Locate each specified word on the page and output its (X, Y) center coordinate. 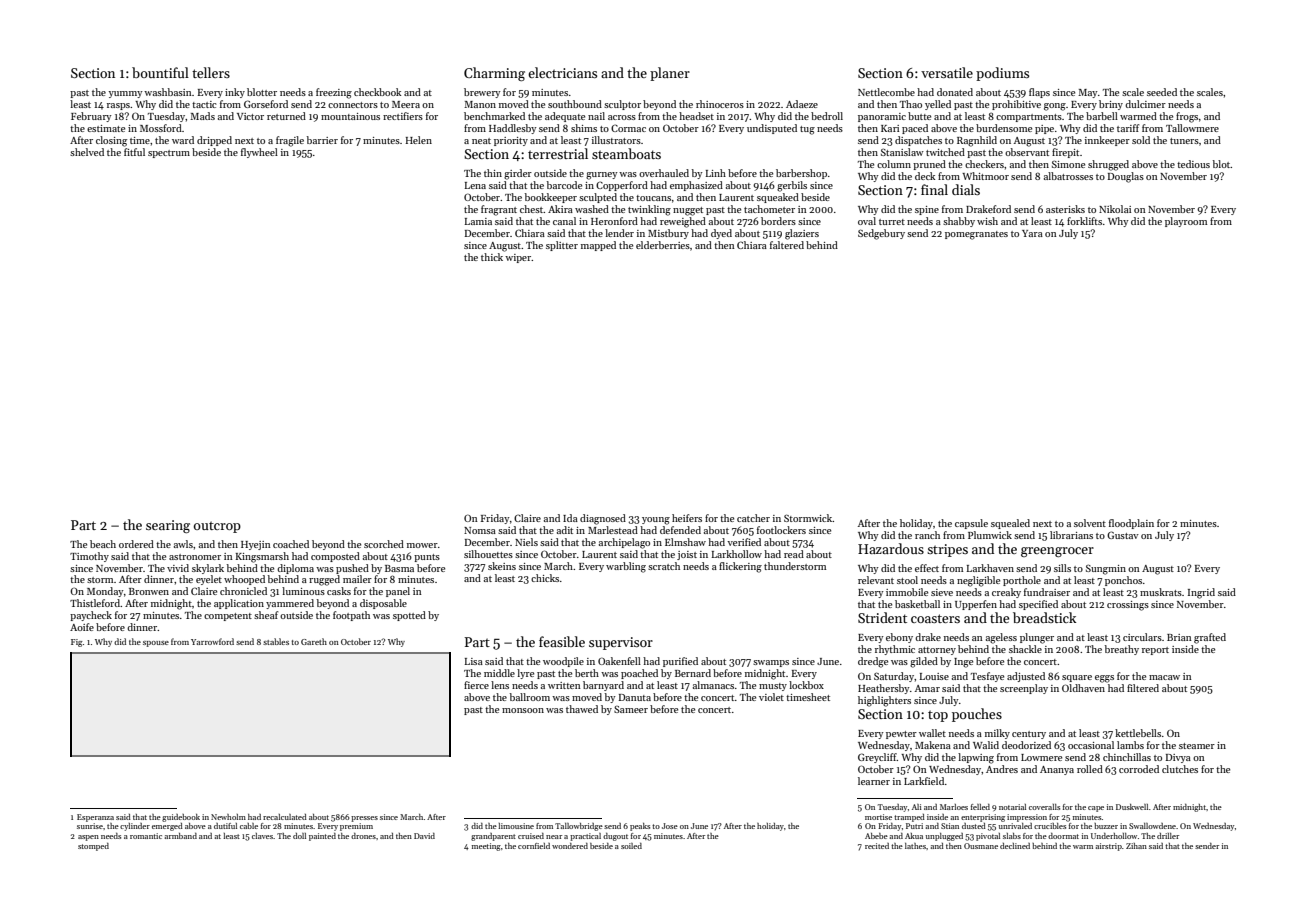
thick (492, 257)
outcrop (217, 527)
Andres (1002, 769)
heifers (687, 518)
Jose (670, 826)
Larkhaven (990, 568)
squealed (1010, 524)
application (239, 604)
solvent (1090, 523)
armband (180, 836)
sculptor (622, 105)
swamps (771, 663)
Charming (494, 74)
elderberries (663, 245)
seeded (1162, 92)
